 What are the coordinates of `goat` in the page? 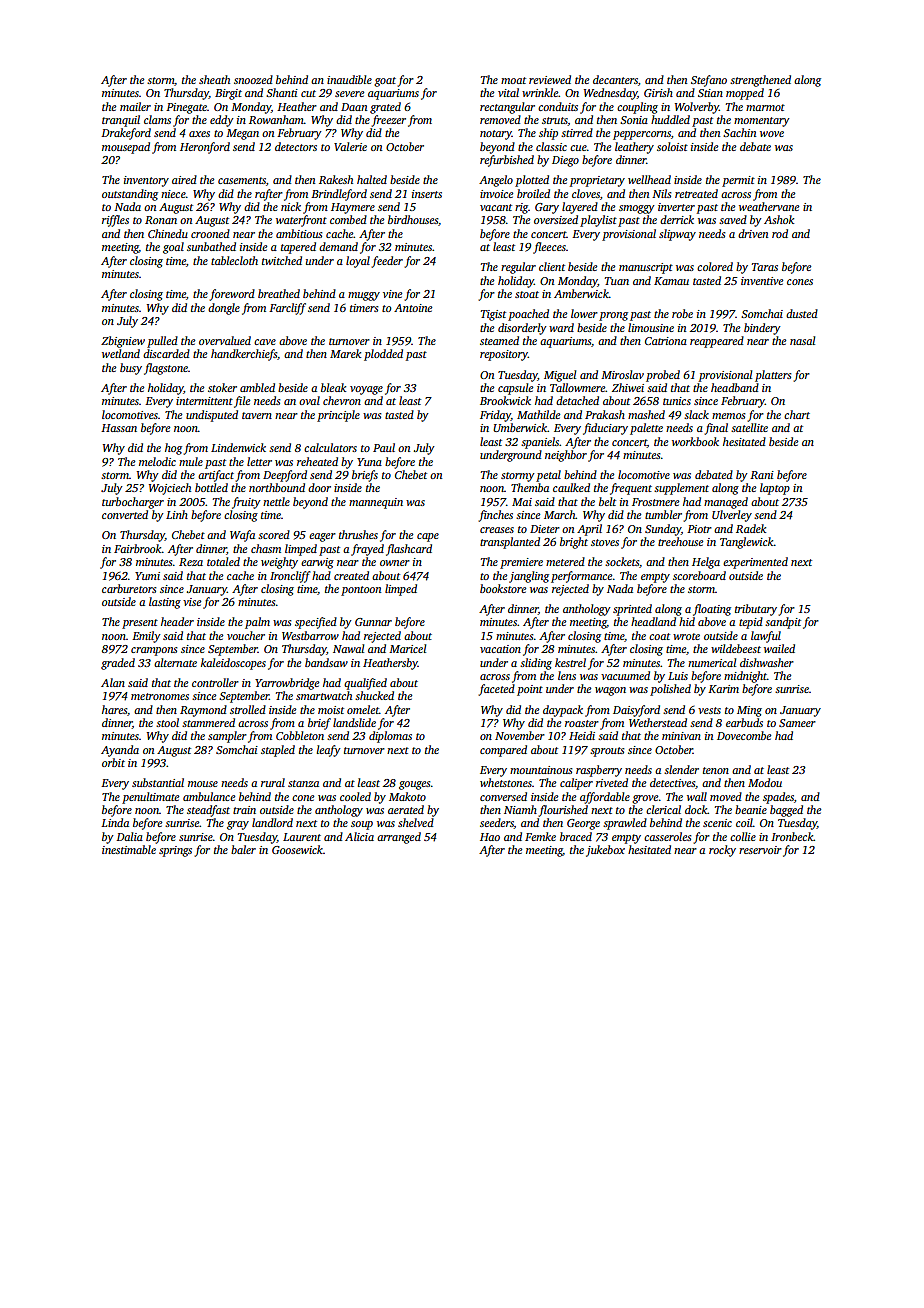 It's located at (385, 82).
